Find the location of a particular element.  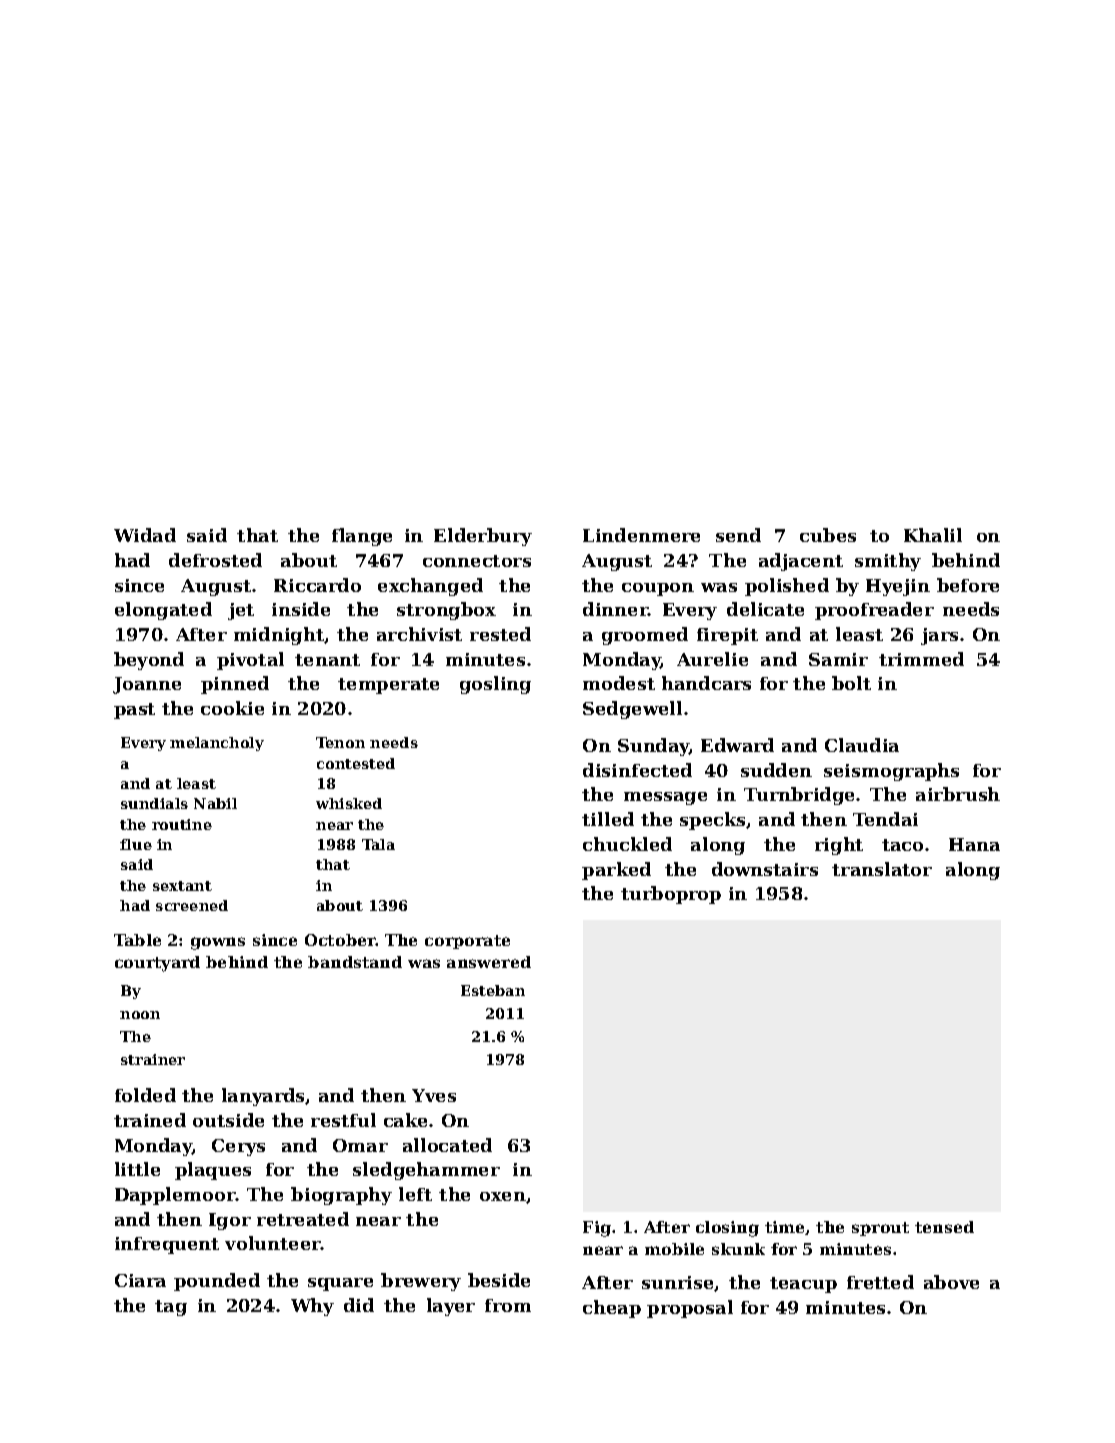

Yves is located at coordinates (434, 1095).
